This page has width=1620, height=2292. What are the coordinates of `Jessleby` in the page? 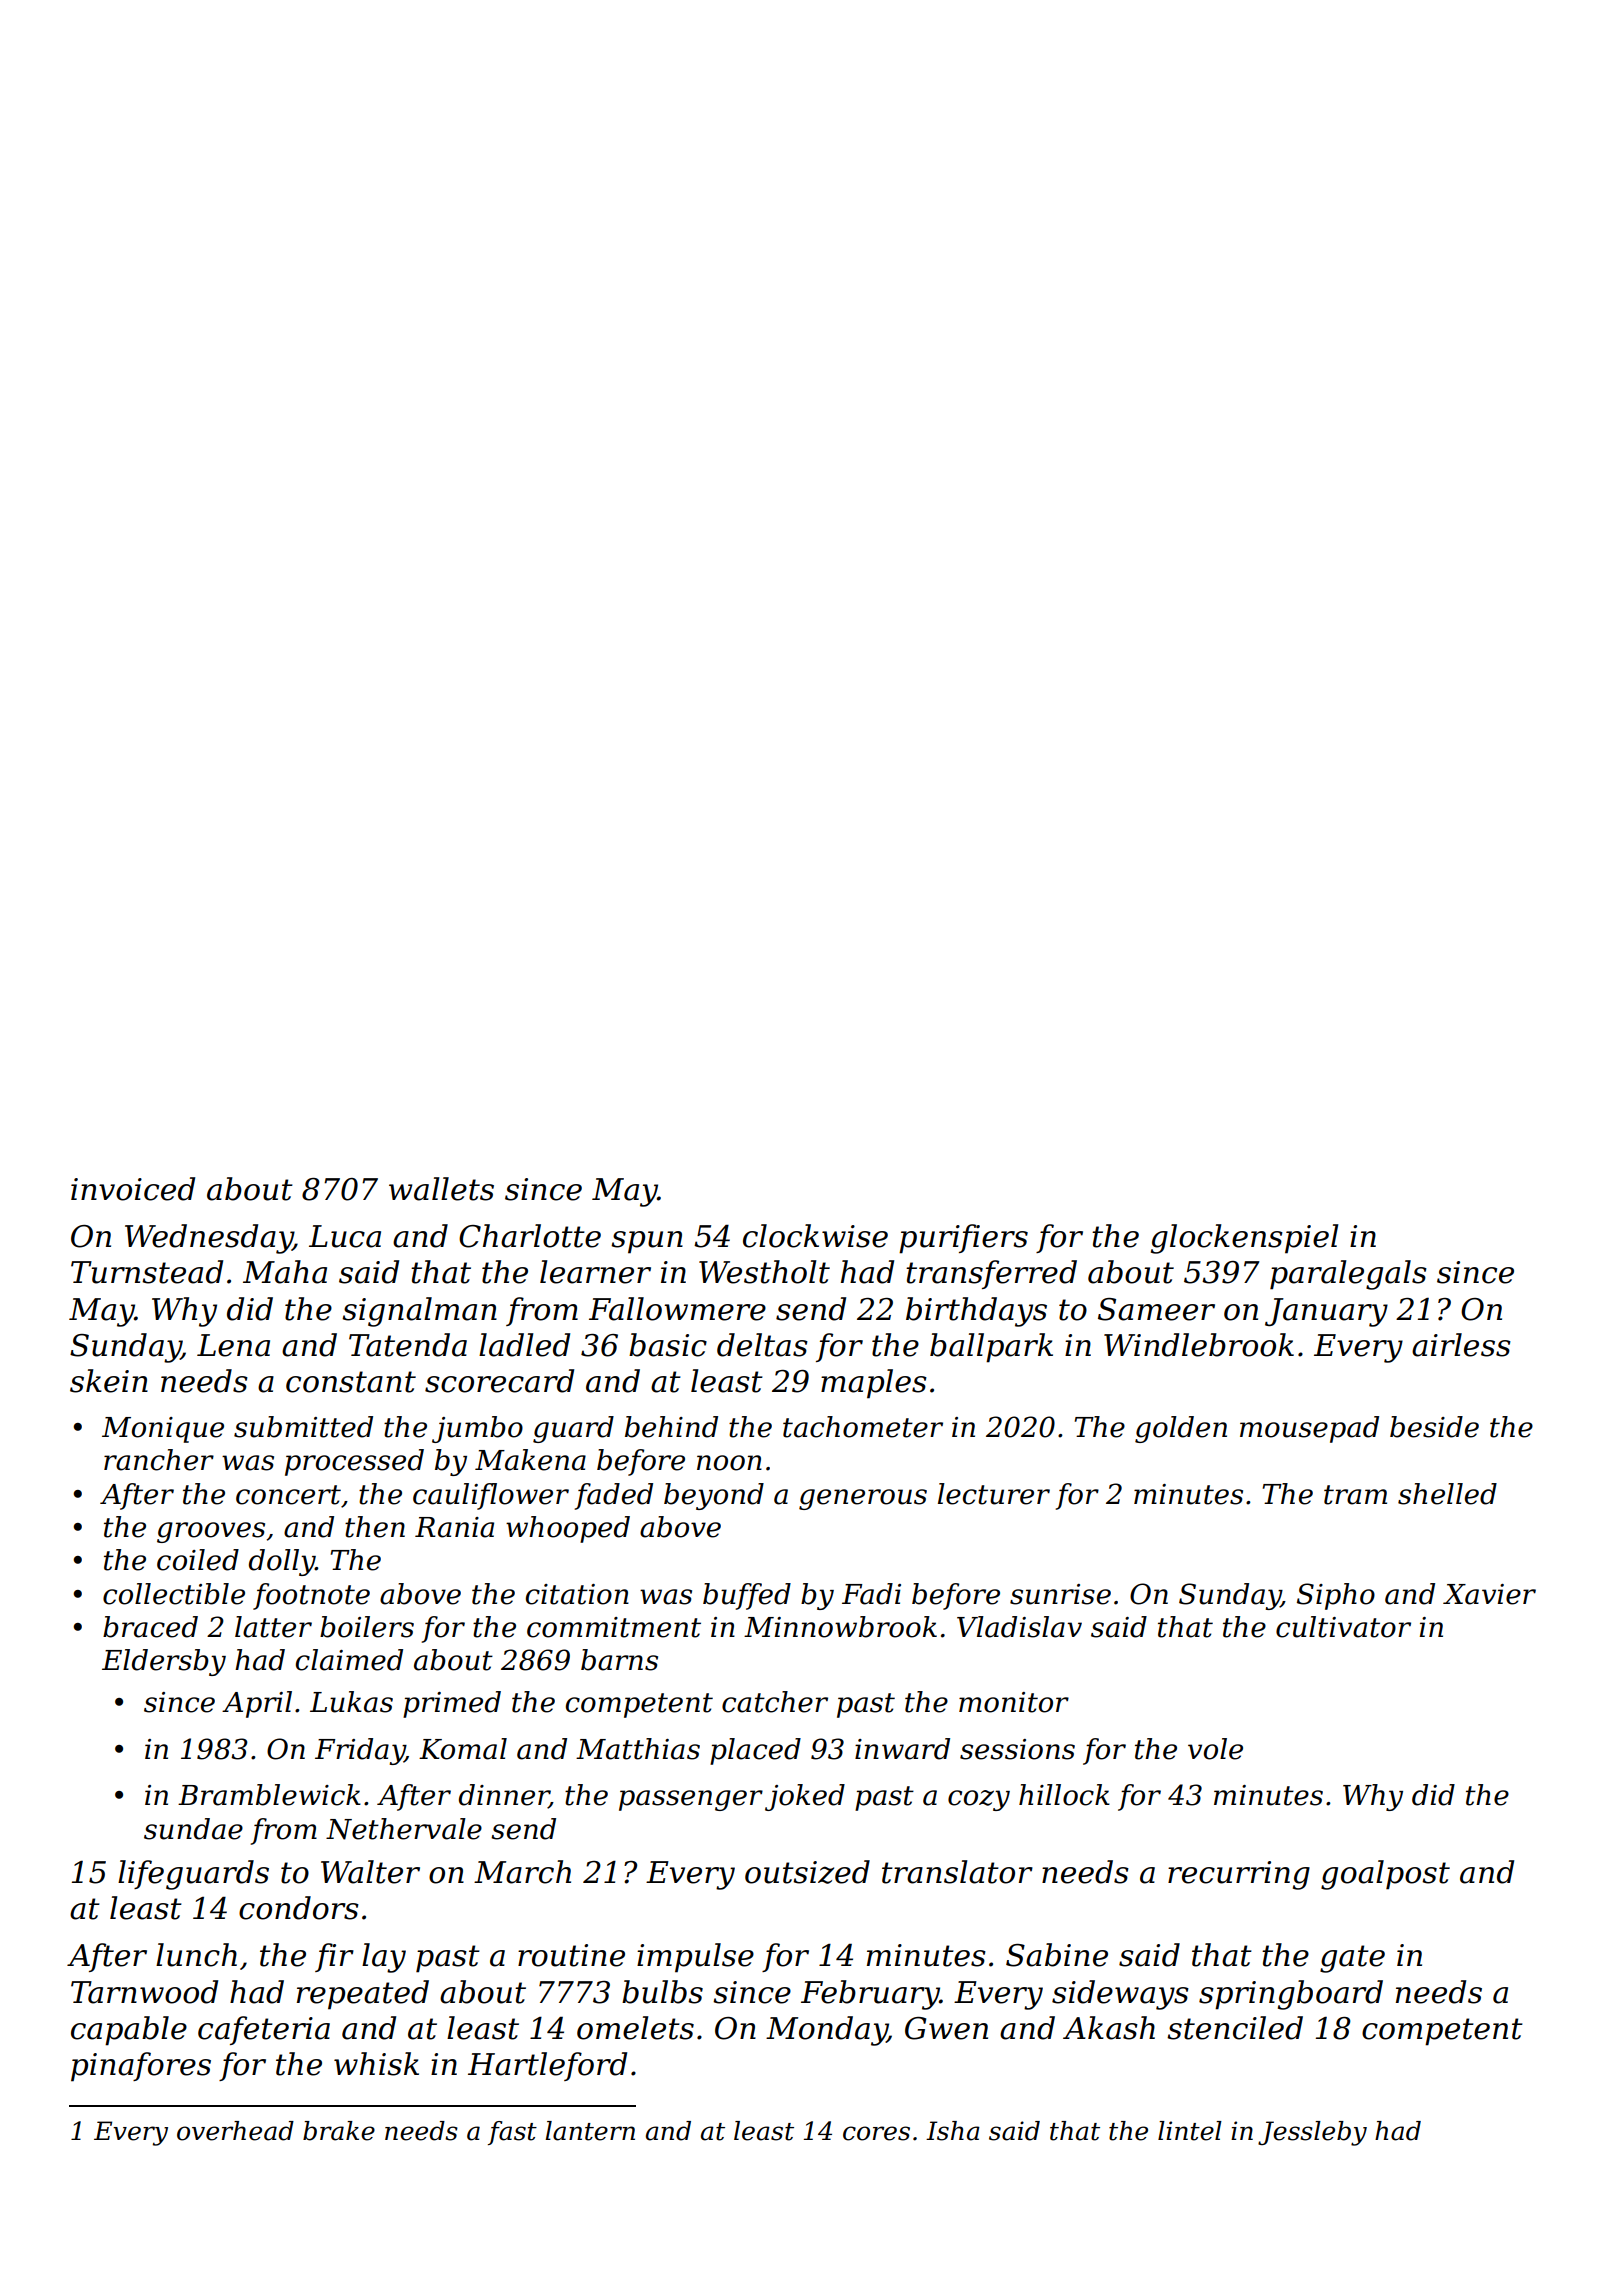 It's located at (1312, 2133).
